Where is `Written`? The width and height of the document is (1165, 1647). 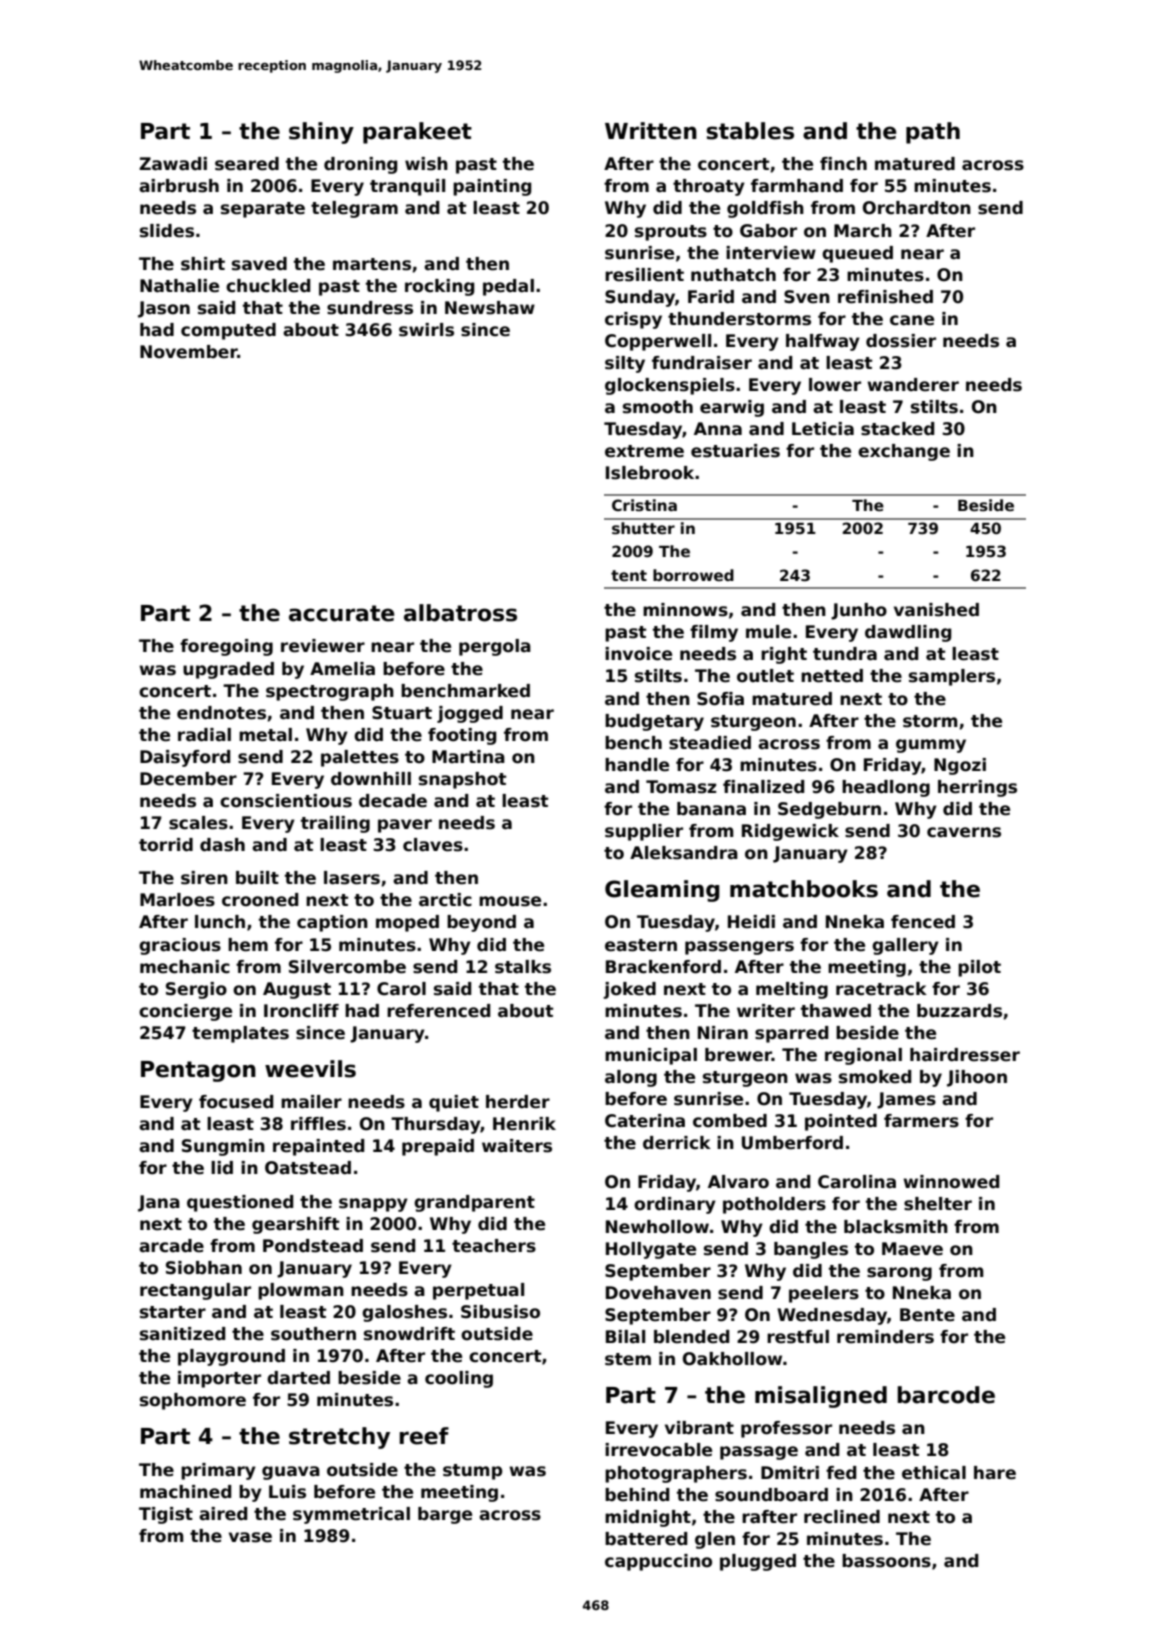 Written is located at coordinates (651, 131).
